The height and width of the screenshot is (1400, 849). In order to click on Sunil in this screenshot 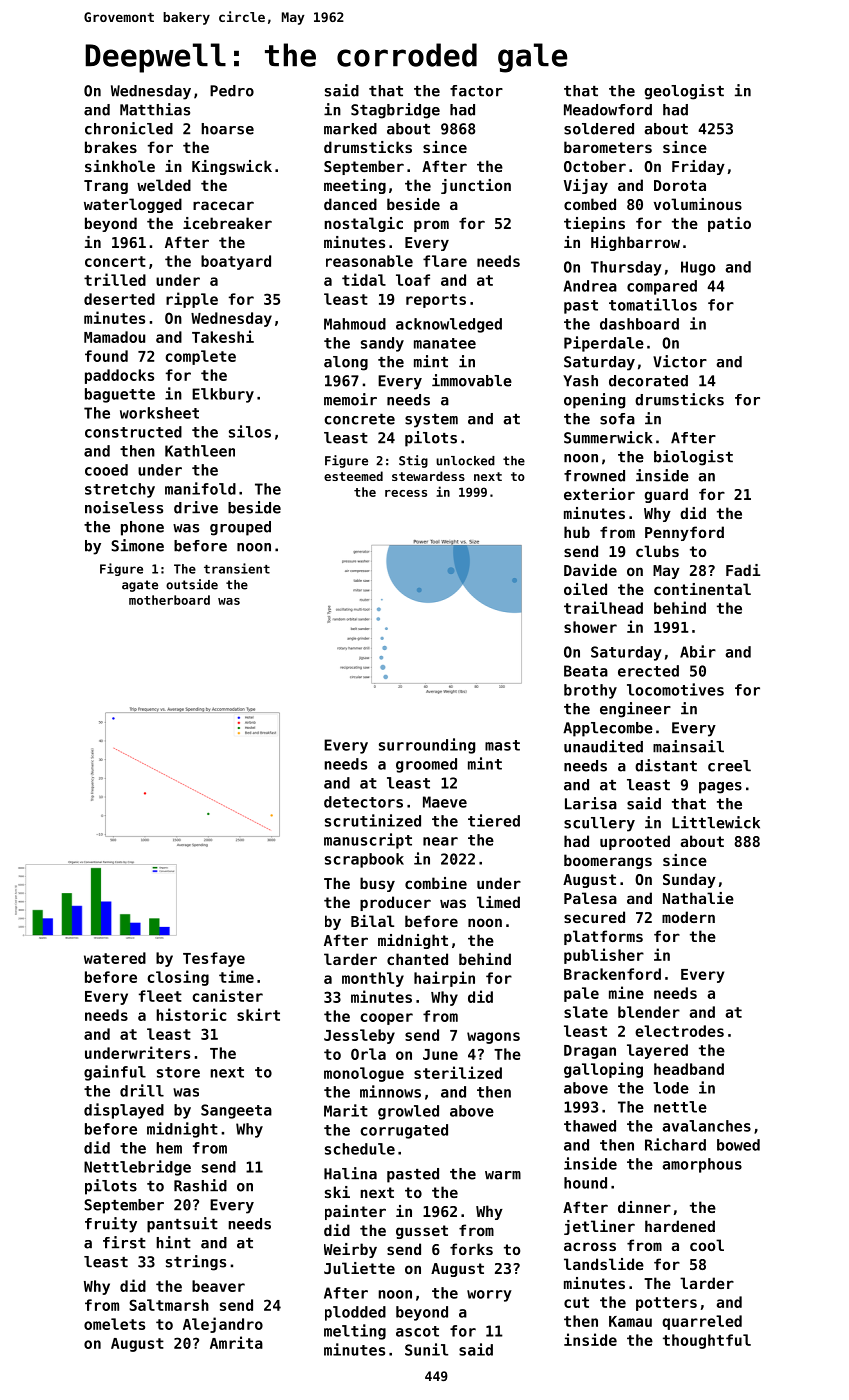, I will do `click(426, 1349)`.
